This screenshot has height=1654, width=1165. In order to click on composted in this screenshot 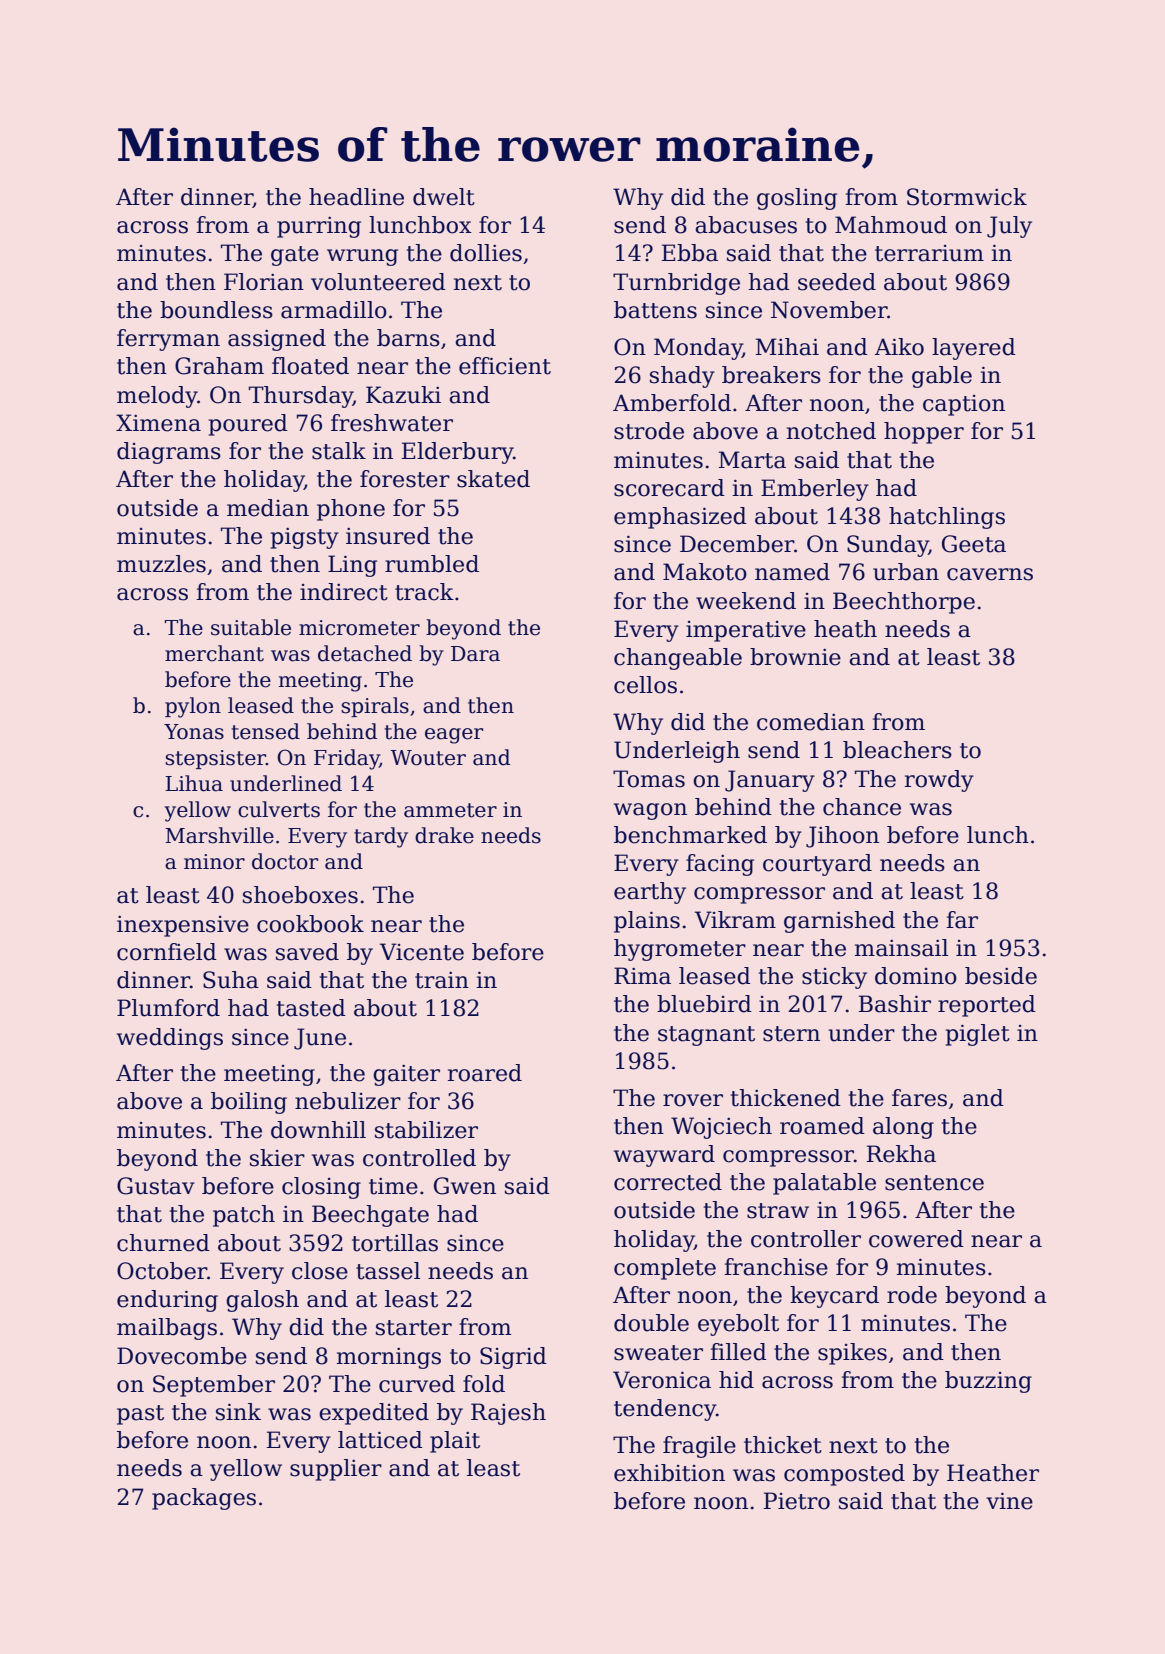, I will do `click(844, 1475)`.
